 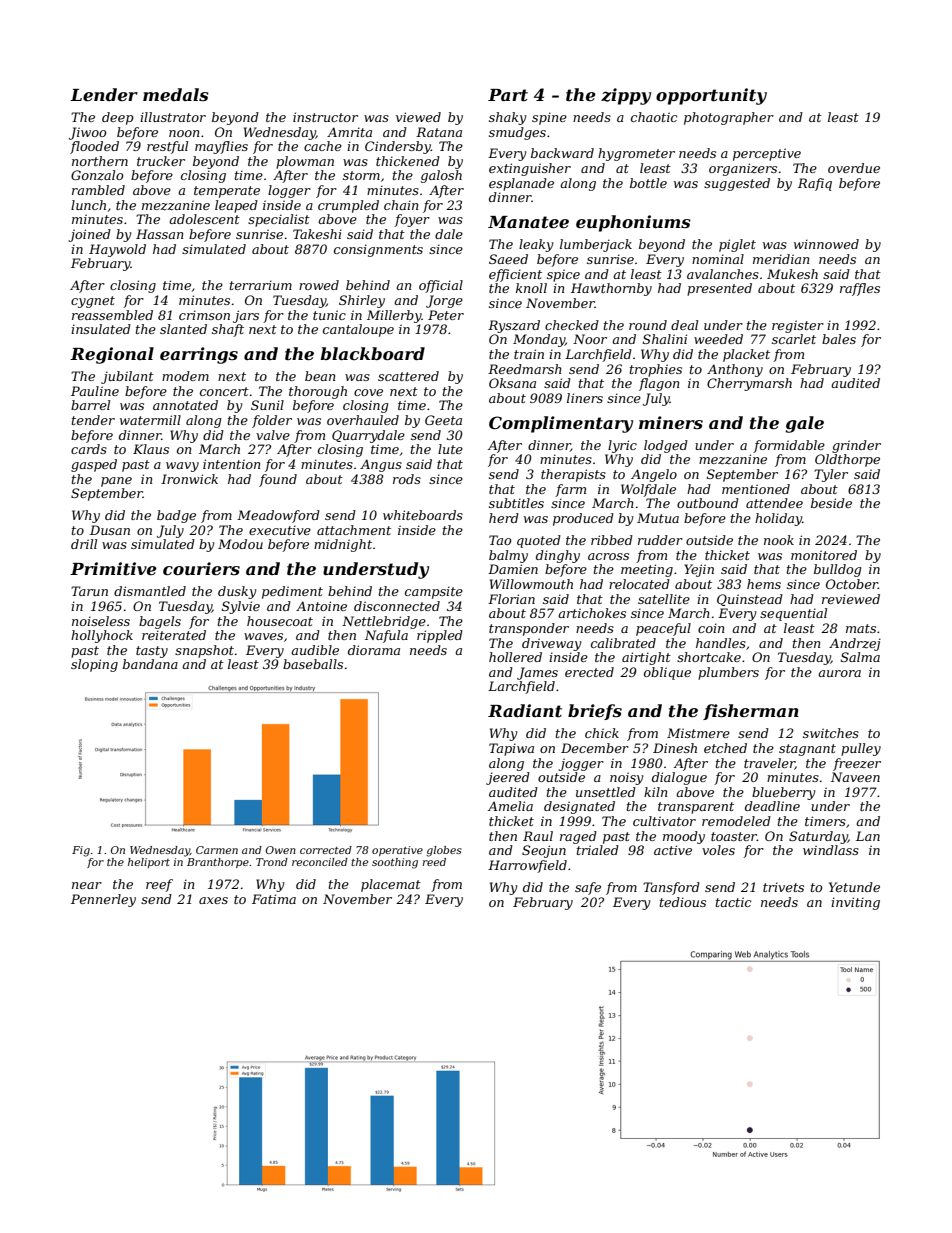 What do you see at coordinates (292, 592) in the image?
I see `pediment` at bounding box center [292, 592].
